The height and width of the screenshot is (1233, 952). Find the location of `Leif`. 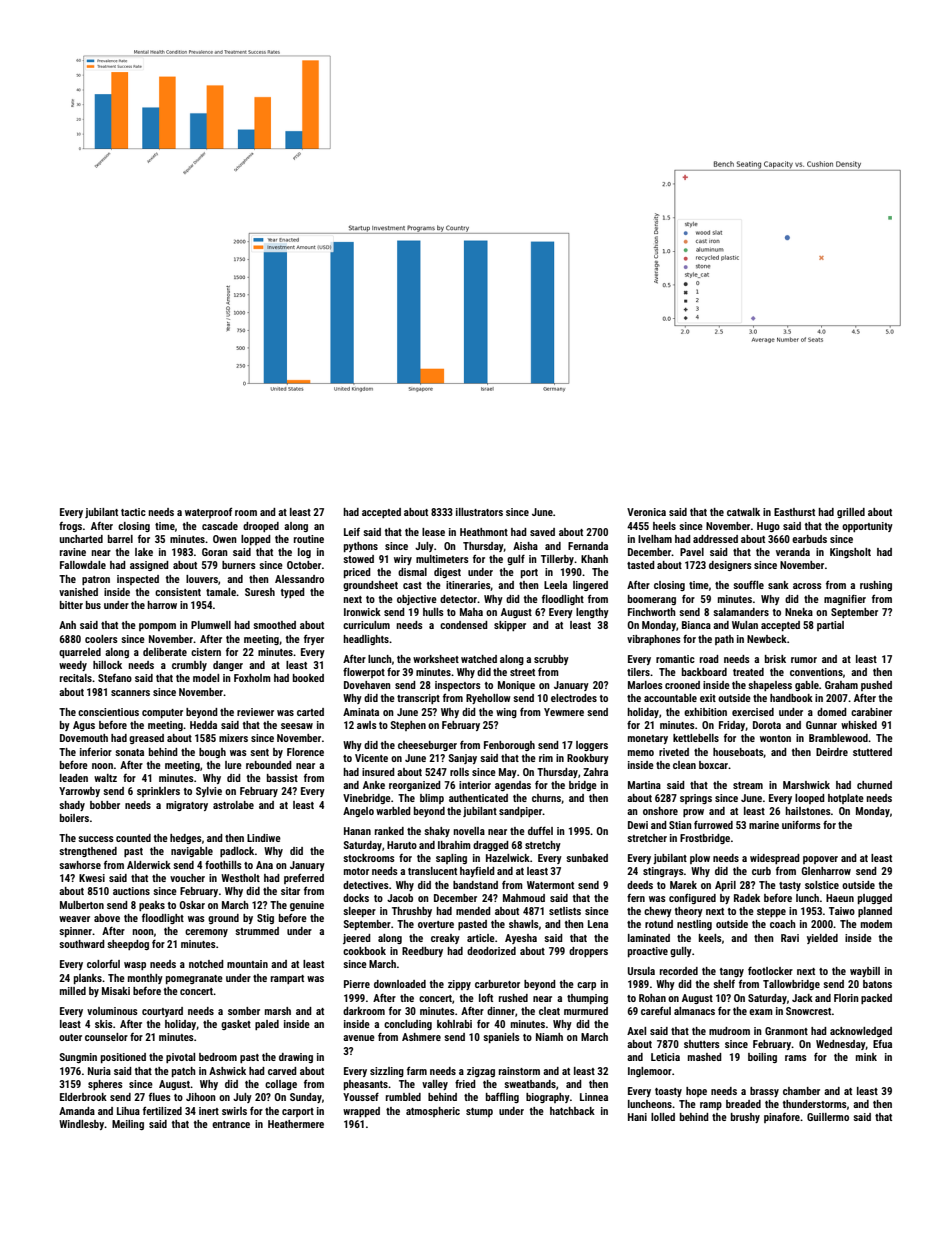

Leif is located at coordinates (352, 532).
